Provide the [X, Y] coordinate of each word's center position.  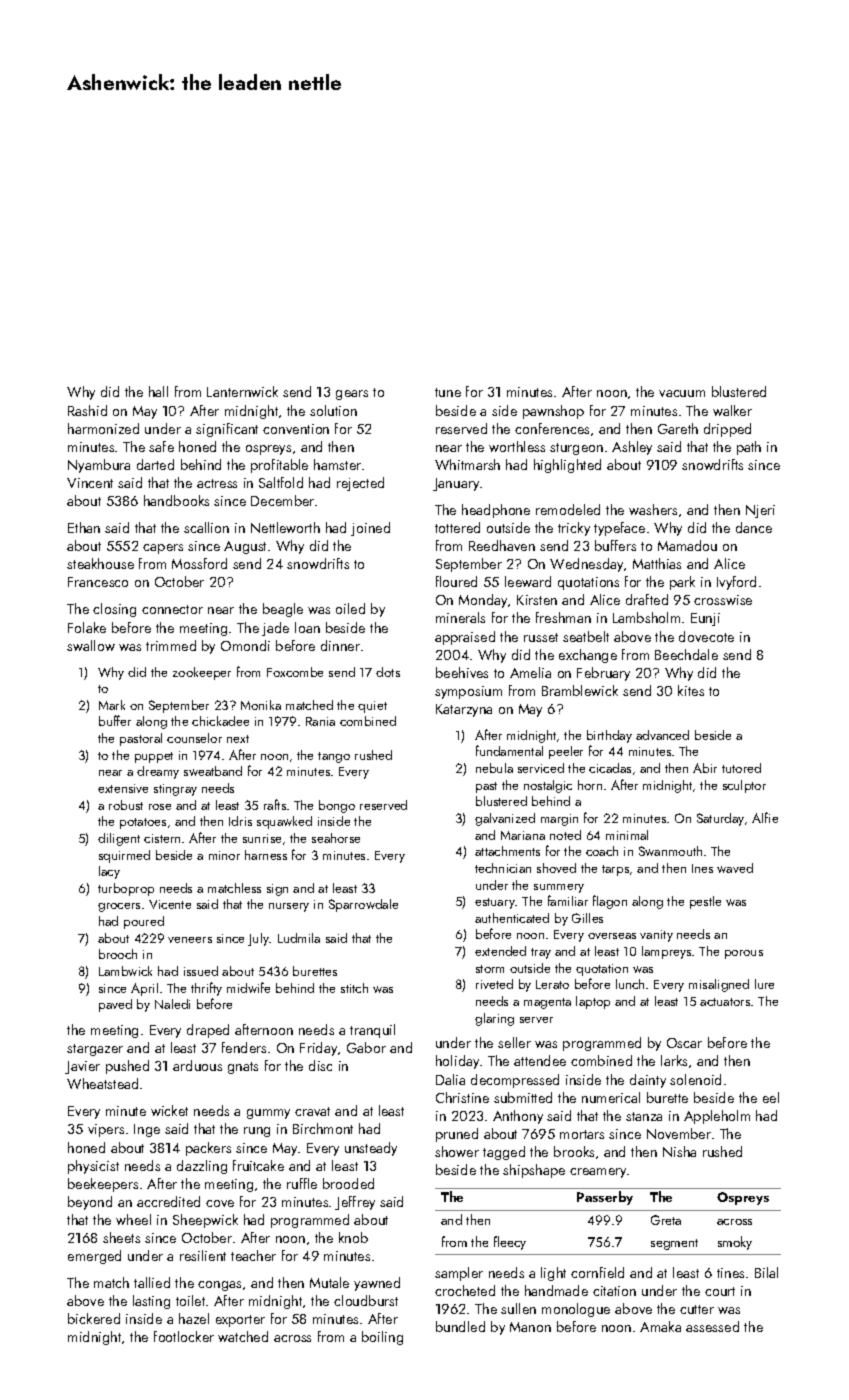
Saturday [720, 819]
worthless [517, 446]
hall [158, 391]
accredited [168, 1201]
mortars [582, 1134]
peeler [566, 752]
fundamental [509, 750]
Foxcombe [295, 672]
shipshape [534, 1171]
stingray [175, 790]
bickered [94, 1318]
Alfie [765, 817]
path [749, 448]
